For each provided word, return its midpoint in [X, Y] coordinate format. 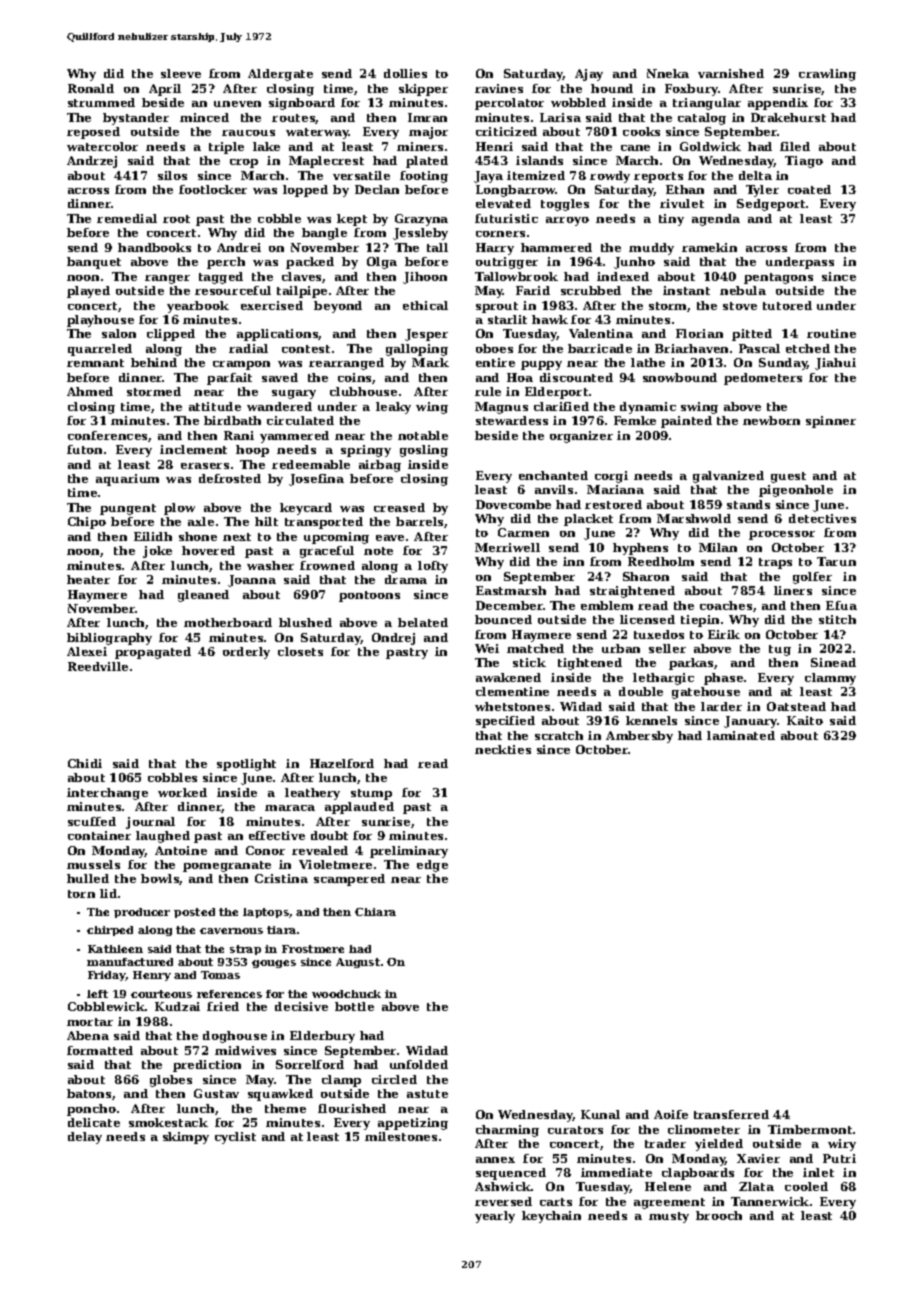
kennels [651, 720]
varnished [731, 73]
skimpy [186, 1138]
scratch [559, 735]
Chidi [85, 763]
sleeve [181, 73]
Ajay [589, 75]
